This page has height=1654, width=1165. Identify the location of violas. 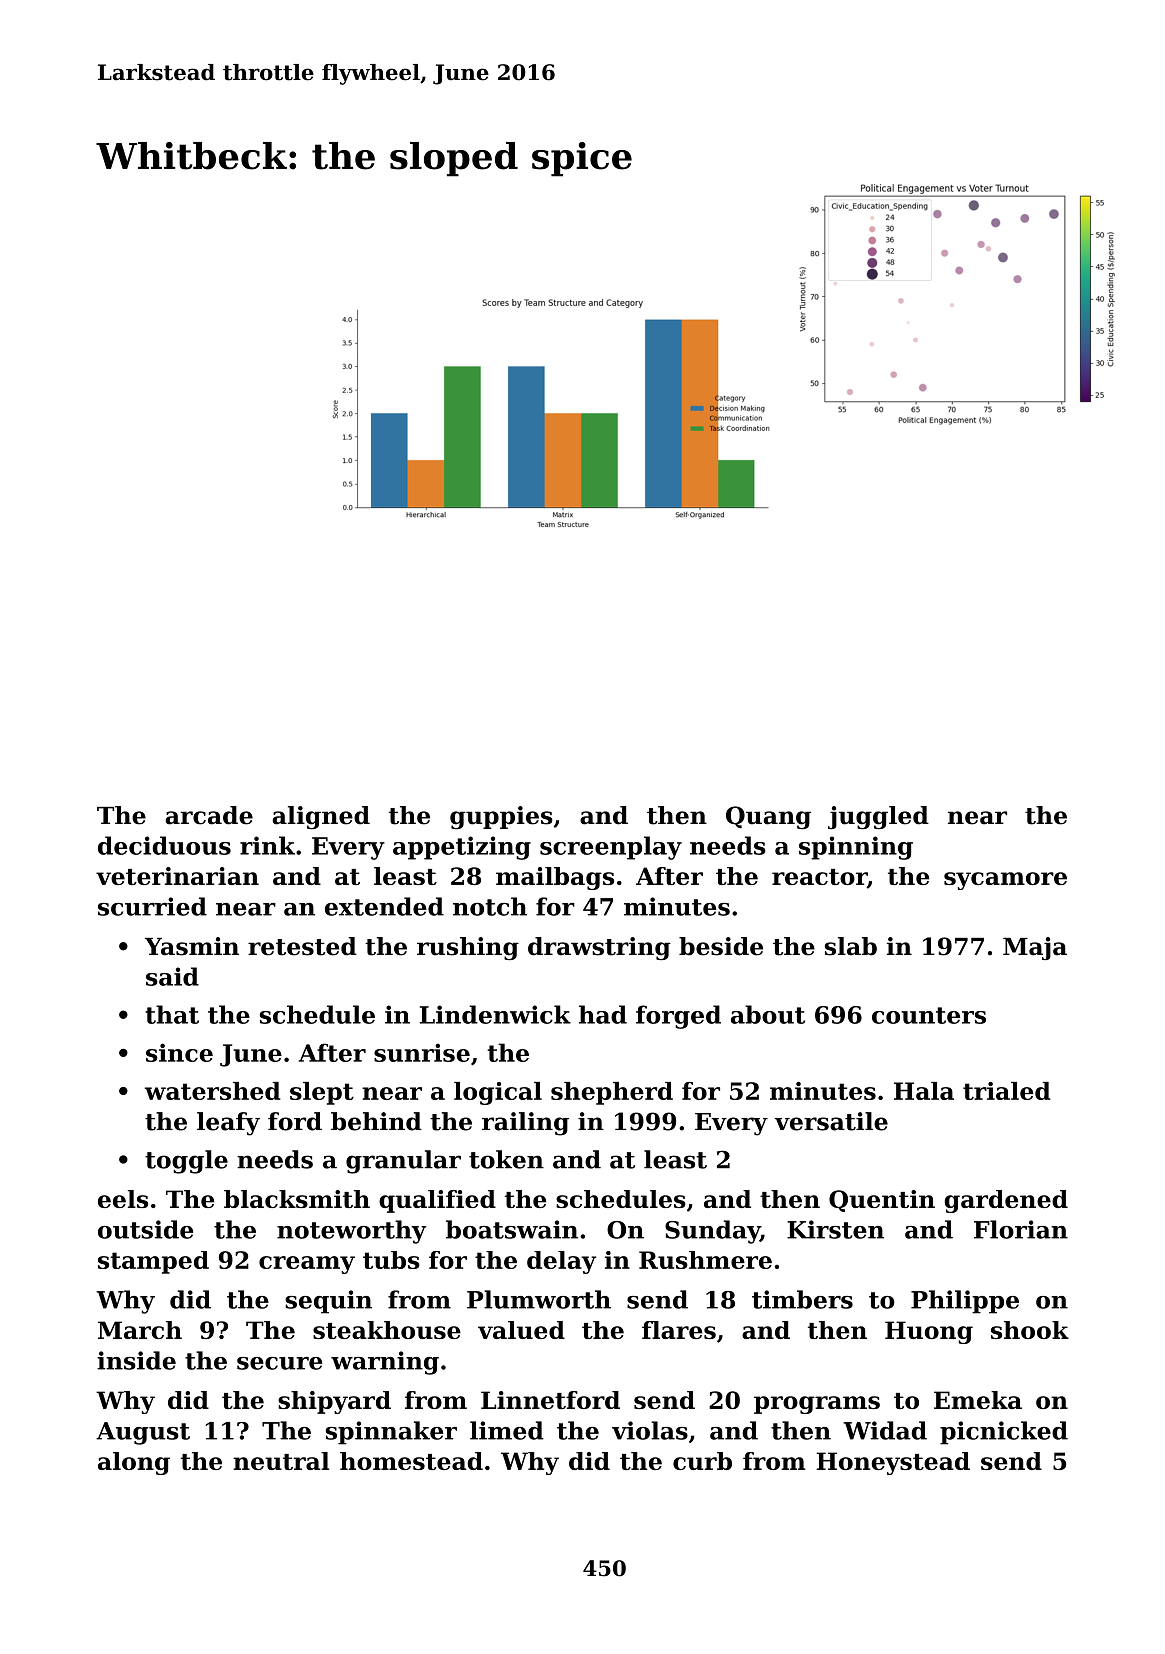
(650, 1430).
